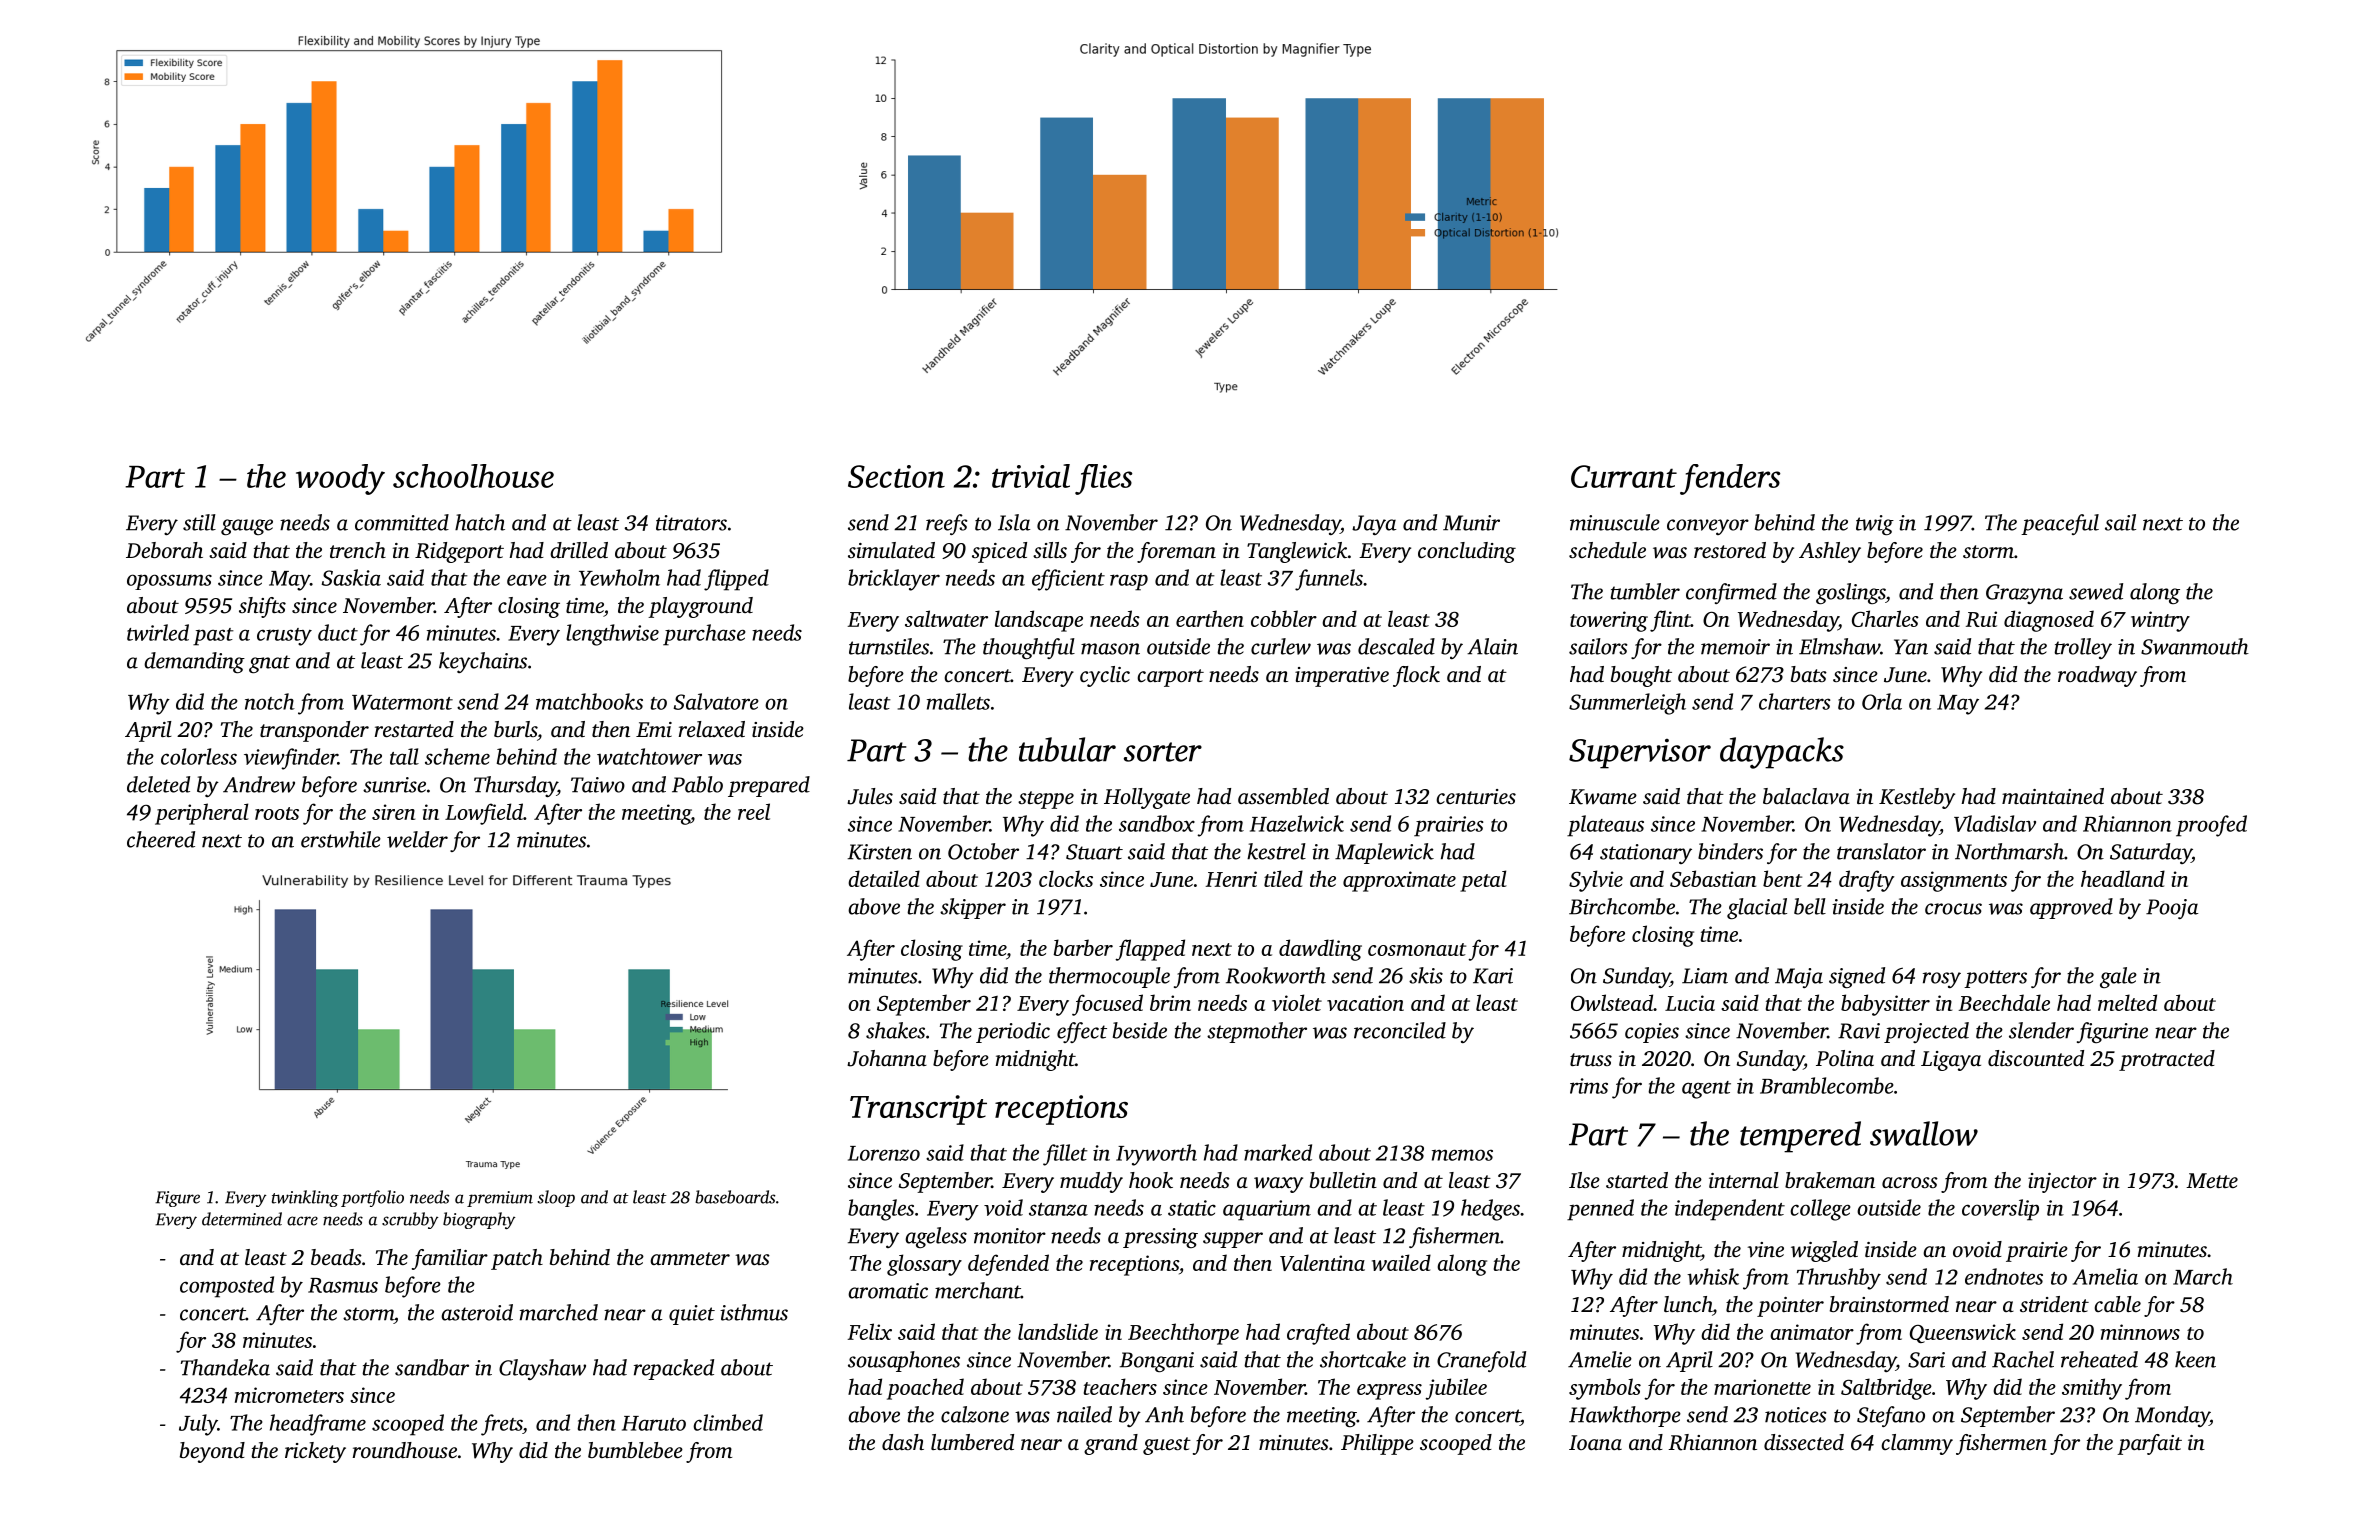  What do you see at coordinates (289, 1395) in the image?
I see `micrometers` at bounding box center [289, 1395].
